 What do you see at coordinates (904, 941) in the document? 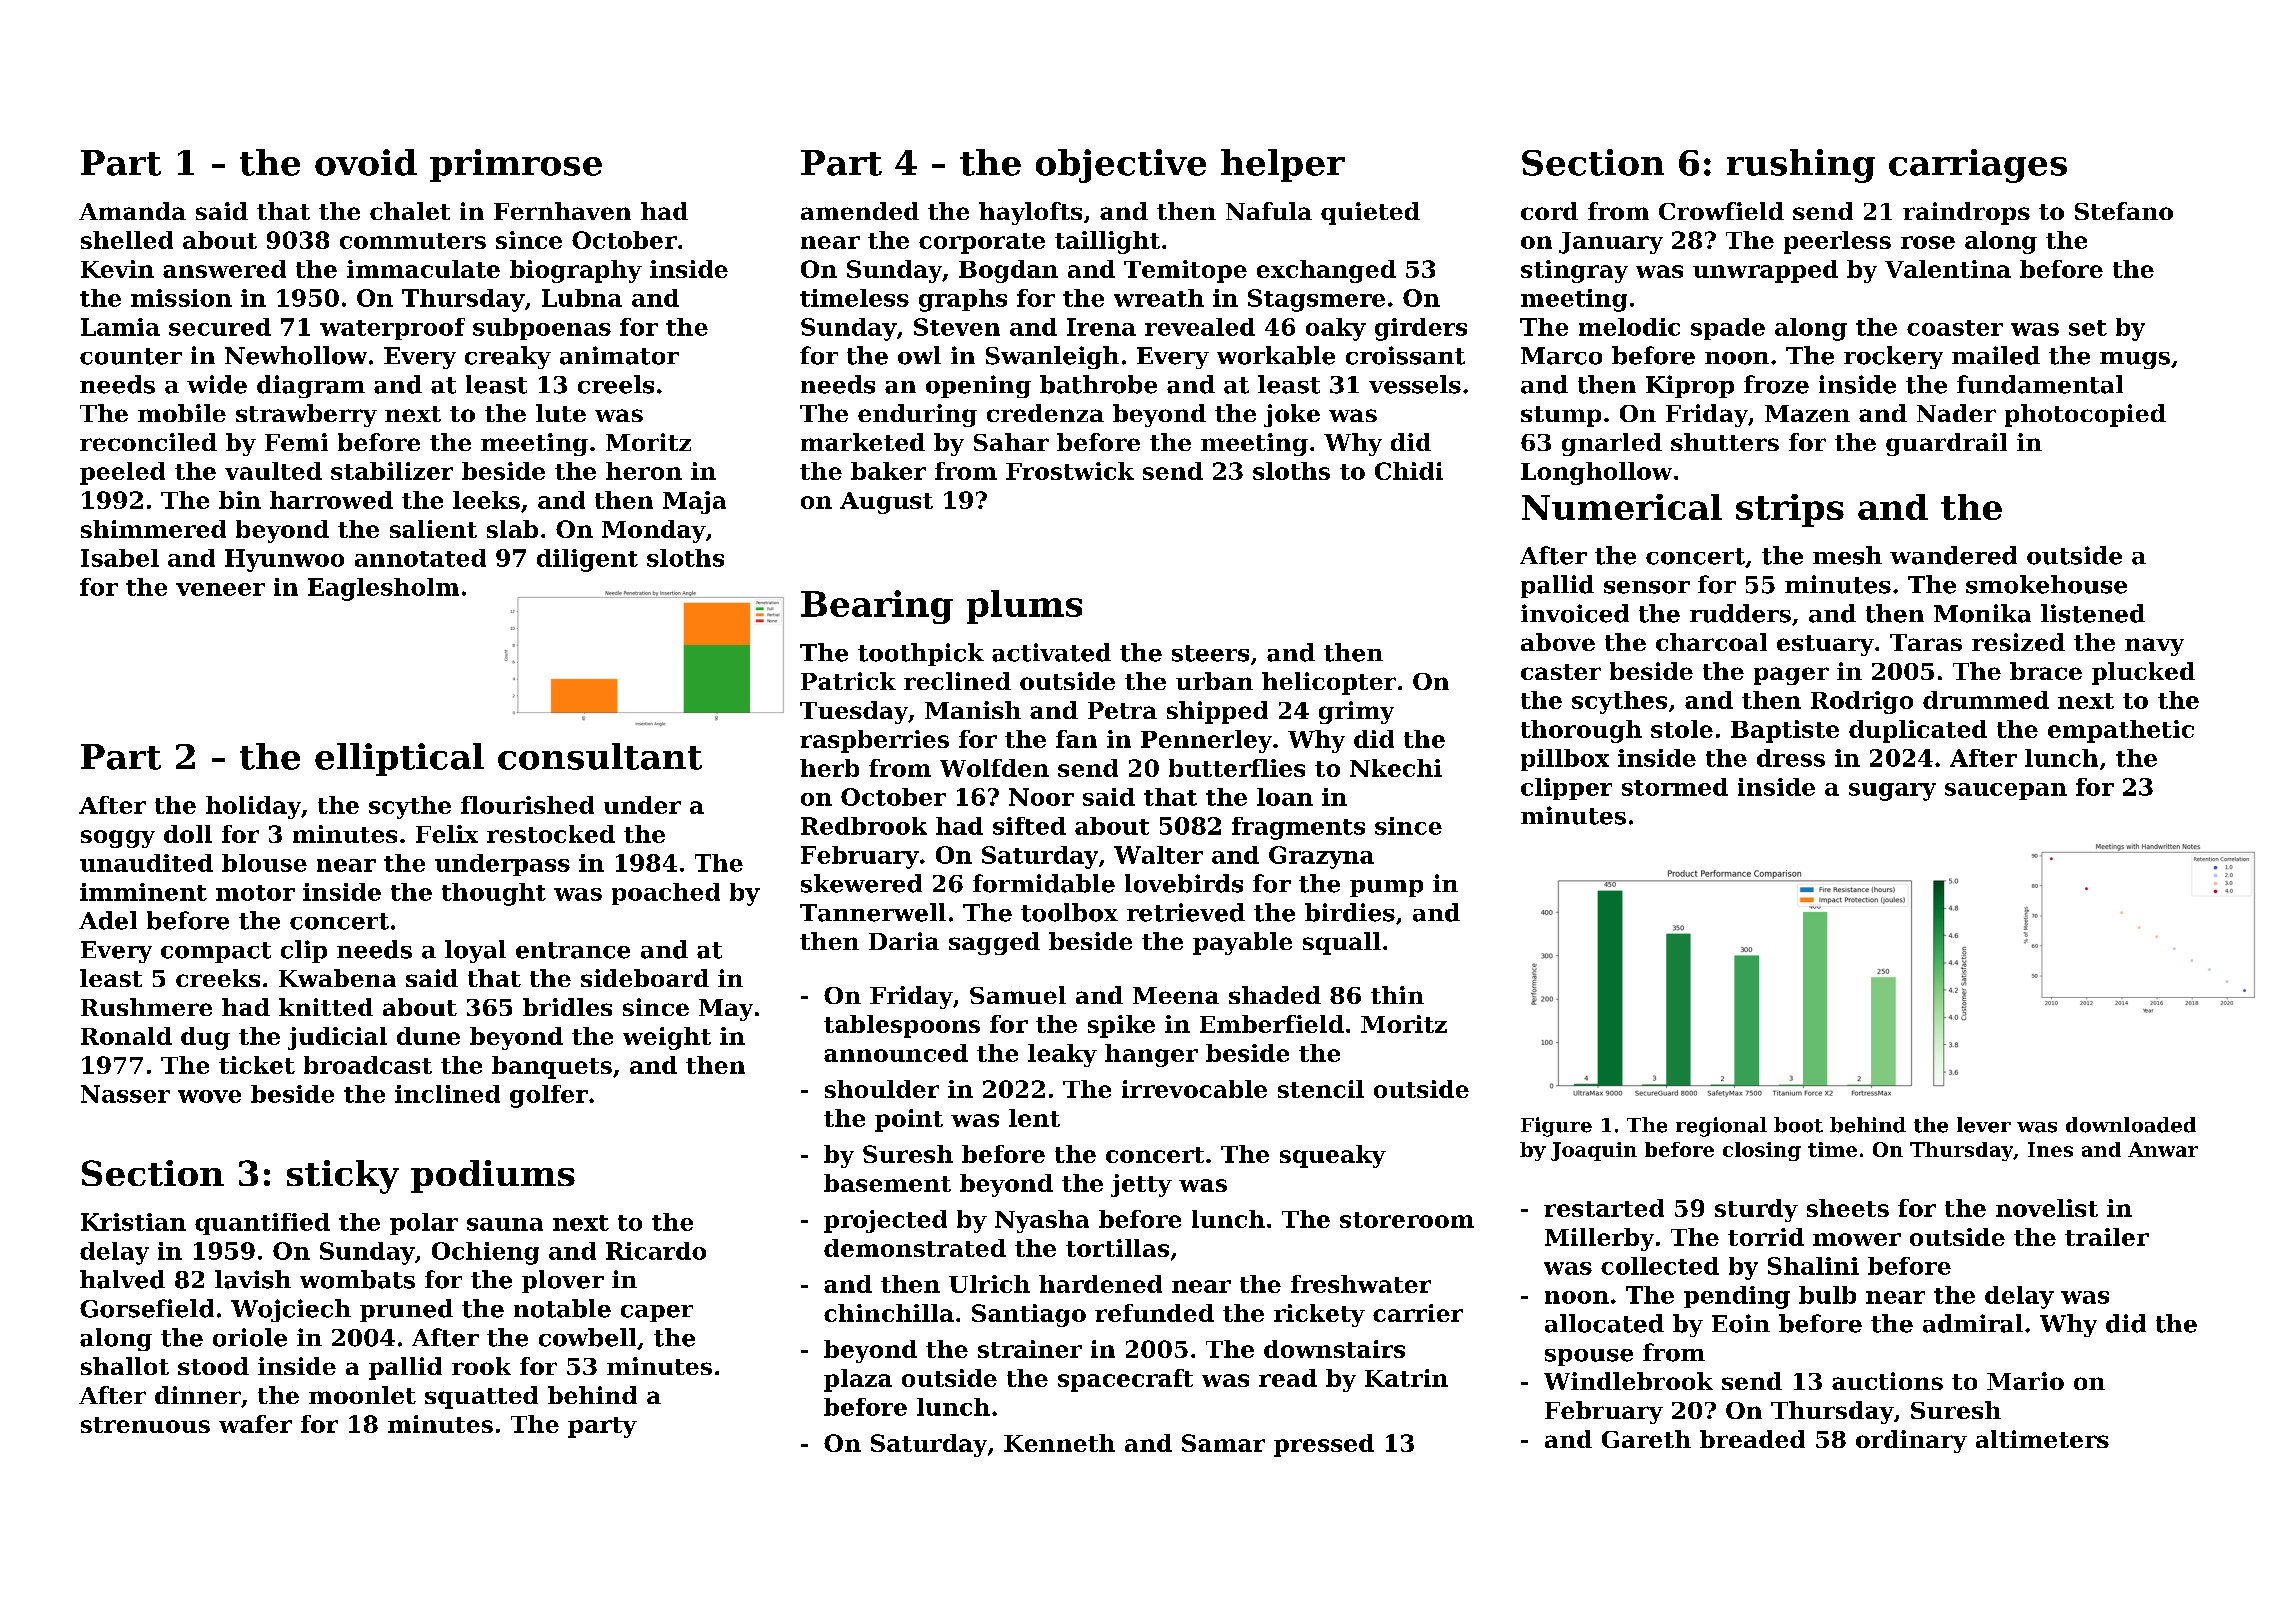
I see `Daria` at bounding box center [904, 941].
